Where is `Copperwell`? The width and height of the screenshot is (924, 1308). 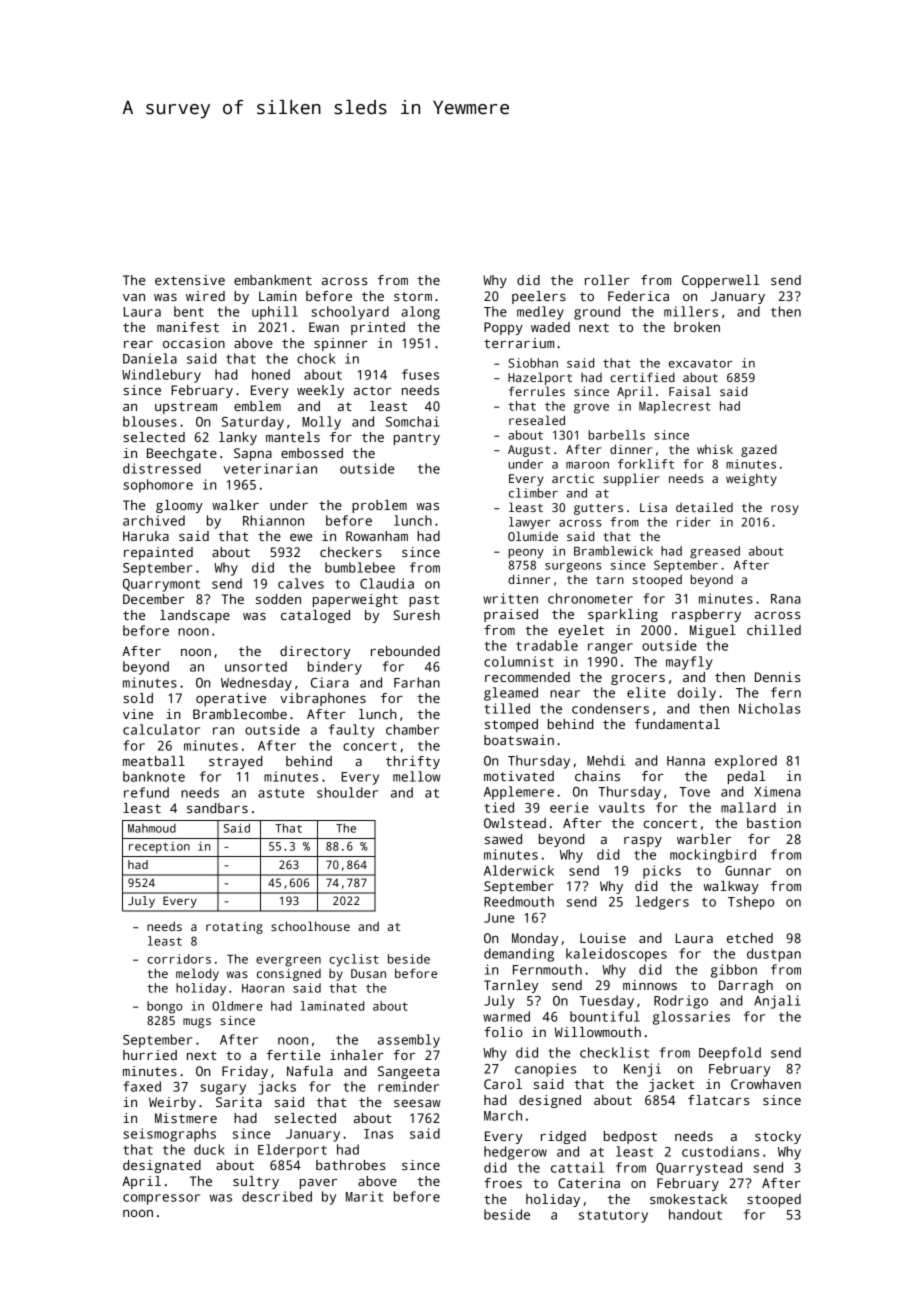
Copperwell is located at coordinates (721, 281).
